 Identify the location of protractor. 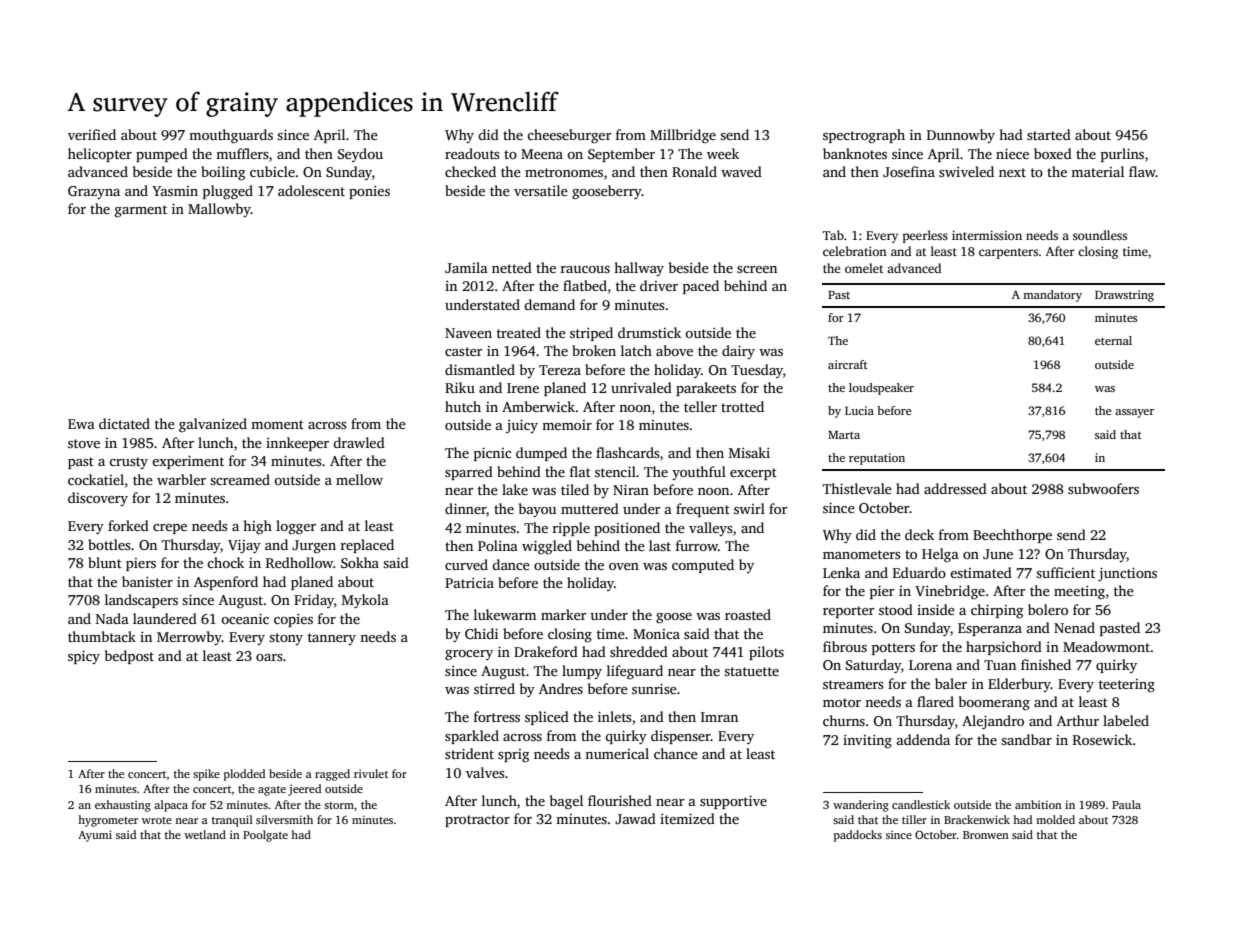
(477, 821).
